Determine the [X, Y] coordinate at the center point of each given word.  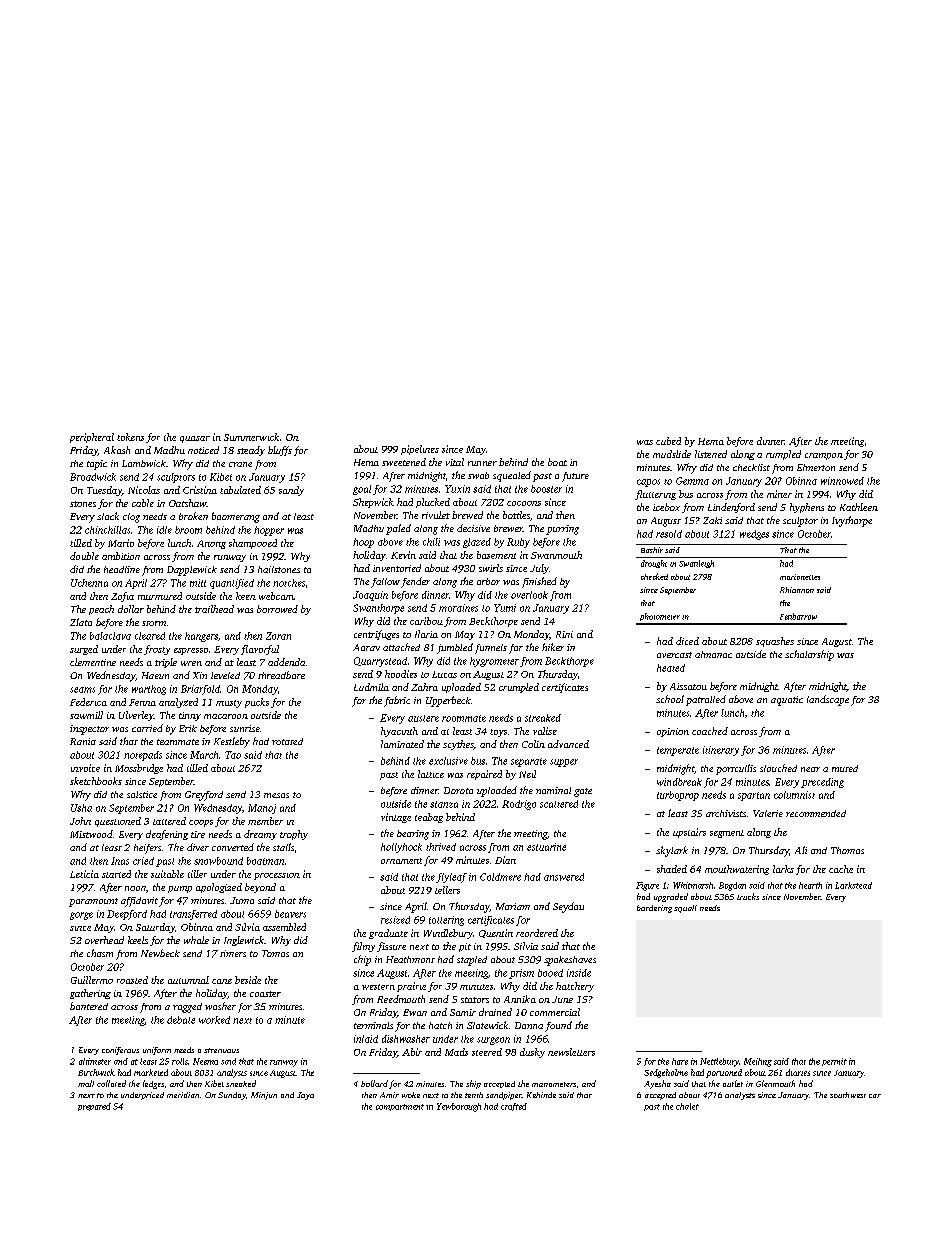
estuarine [546, 847]
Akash [117, 450]
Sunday [232, 1096]
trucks [748, 896]
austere [423, 718]
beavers [290, 914]
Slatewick [487, 1025]
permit [834, 1062]
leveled [225, 675]
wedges [754, 535]
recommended [816, 813]
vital [455, 462]
